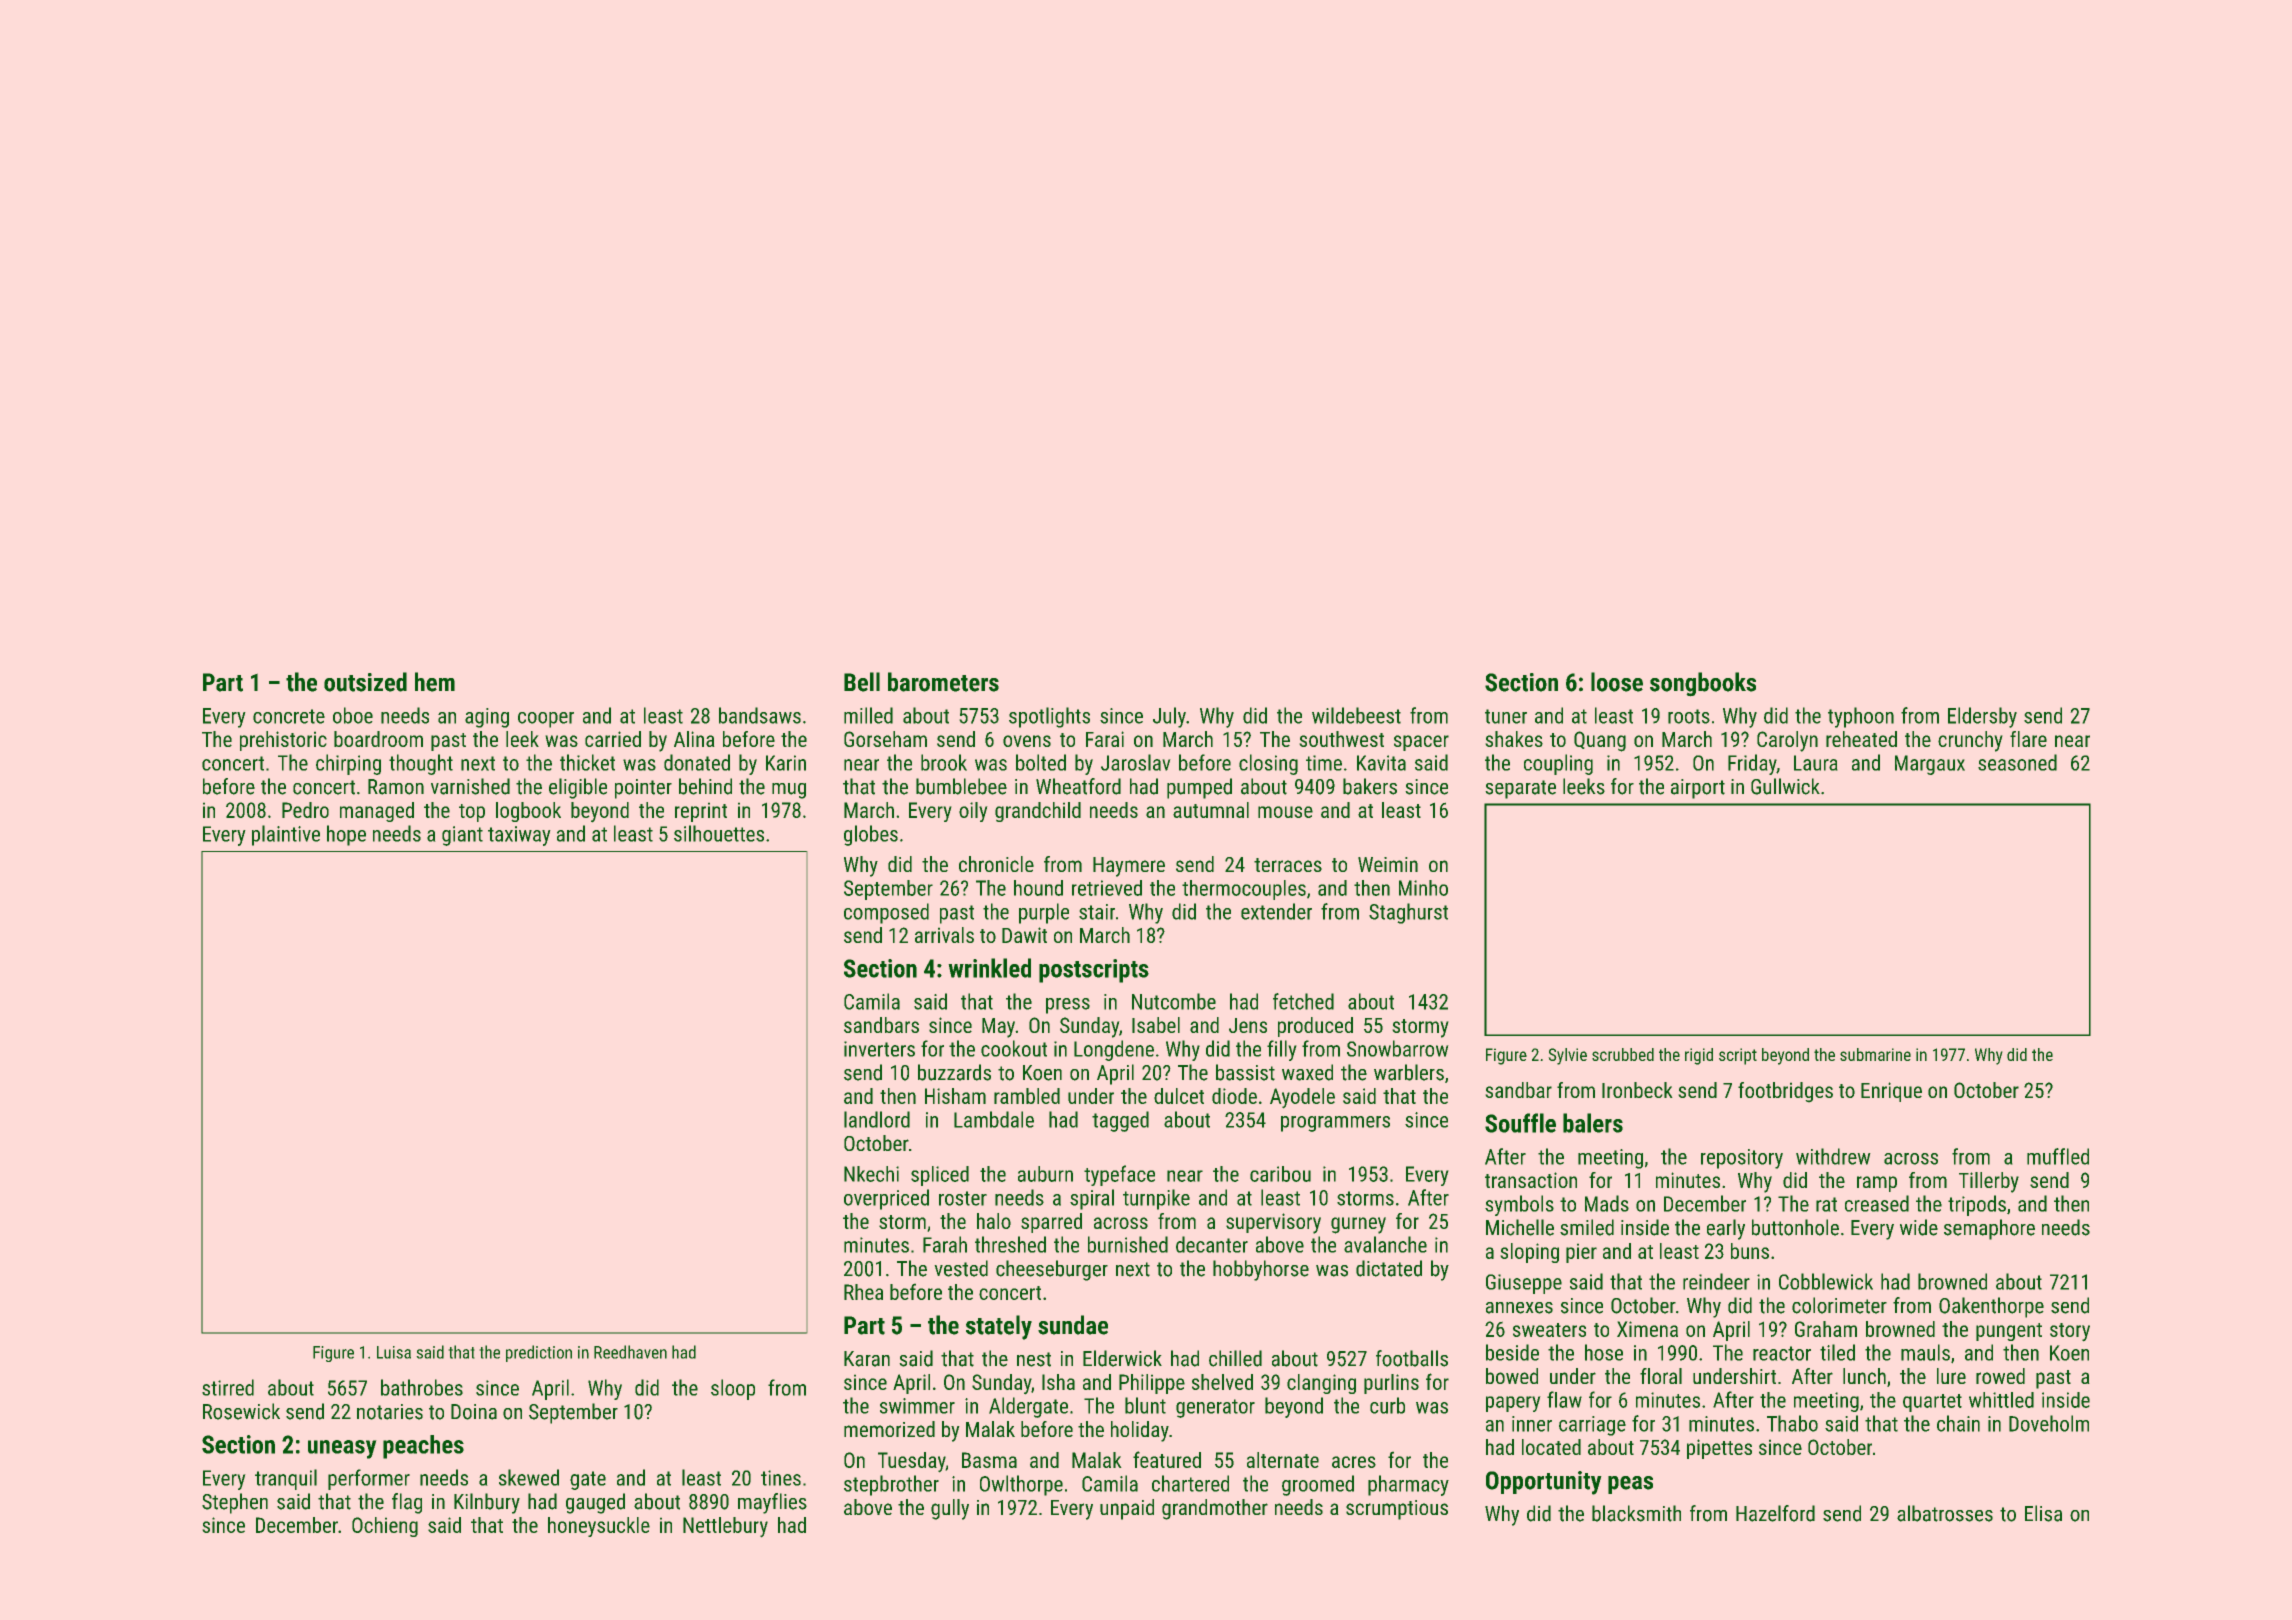  What do you see at coordinates (1397, 1510) in the document?
I see `scrumptious` at bounding box center [1397, 1510].
